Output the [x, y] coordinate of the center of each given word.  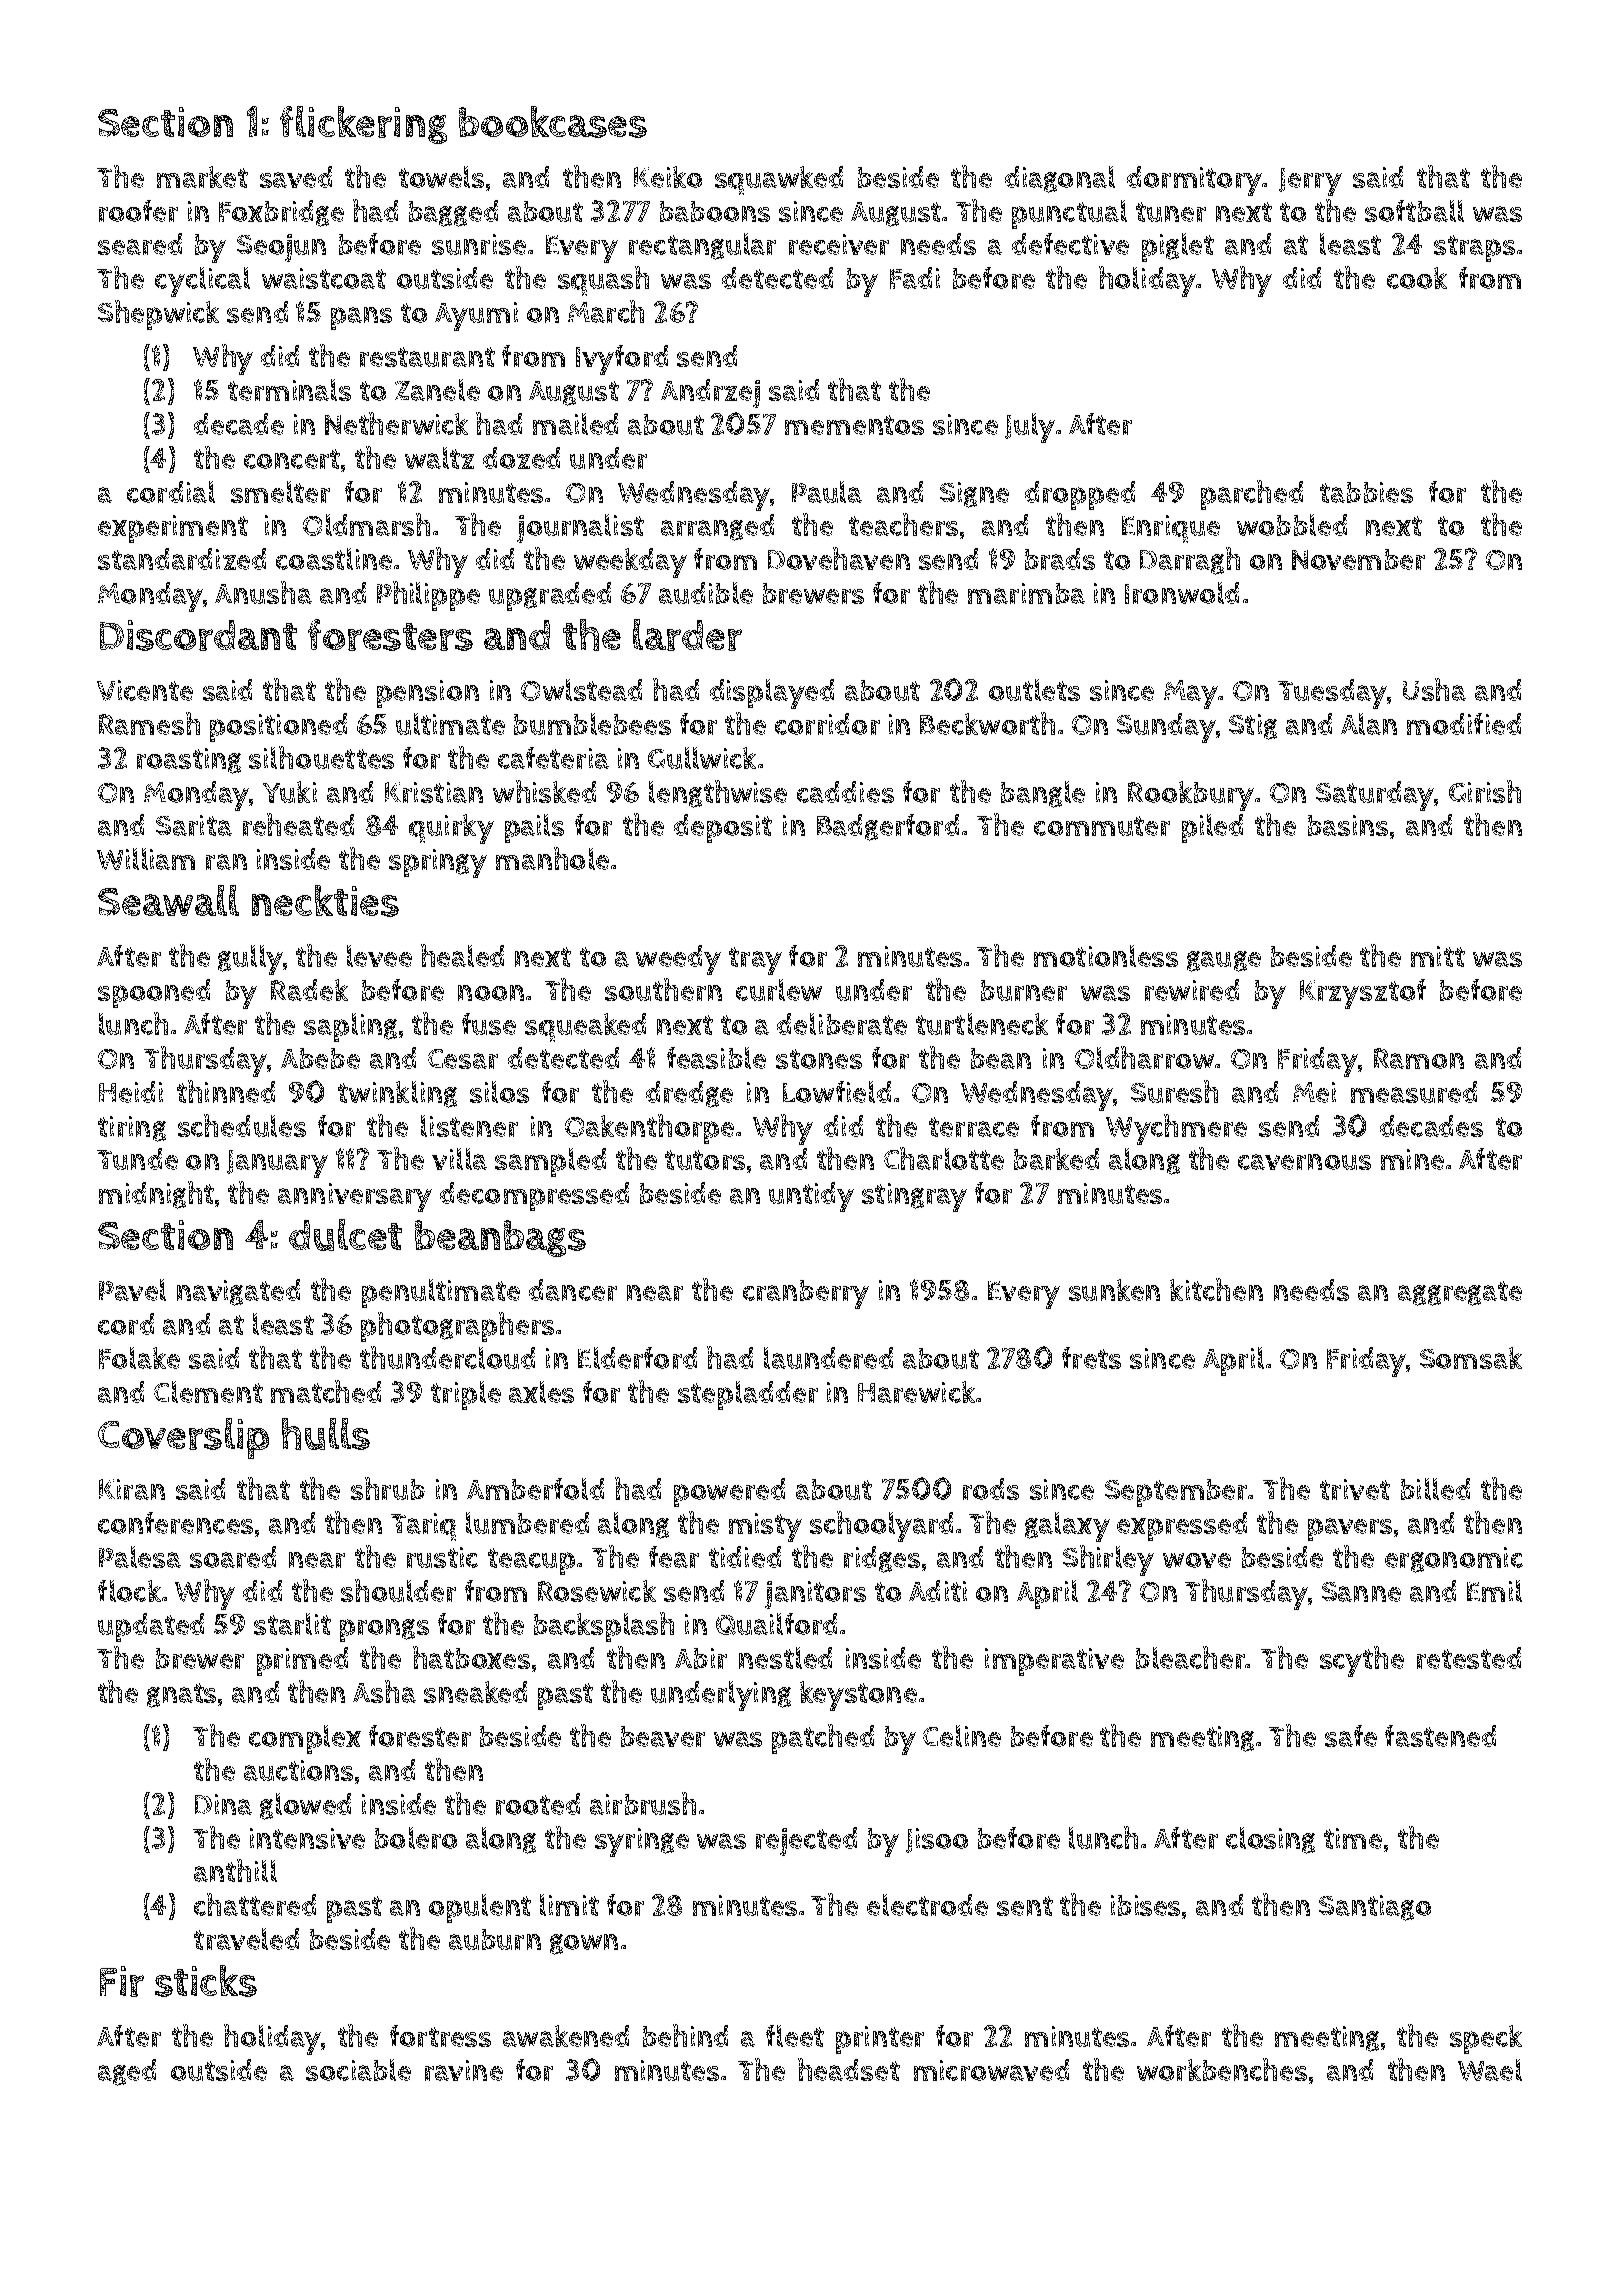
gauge [1224, 961]
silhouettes [321, 757]
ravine [464, 2070]
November [1358, 559]
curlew [779, 990]
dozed [521, 458]
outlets [1034, 690]
